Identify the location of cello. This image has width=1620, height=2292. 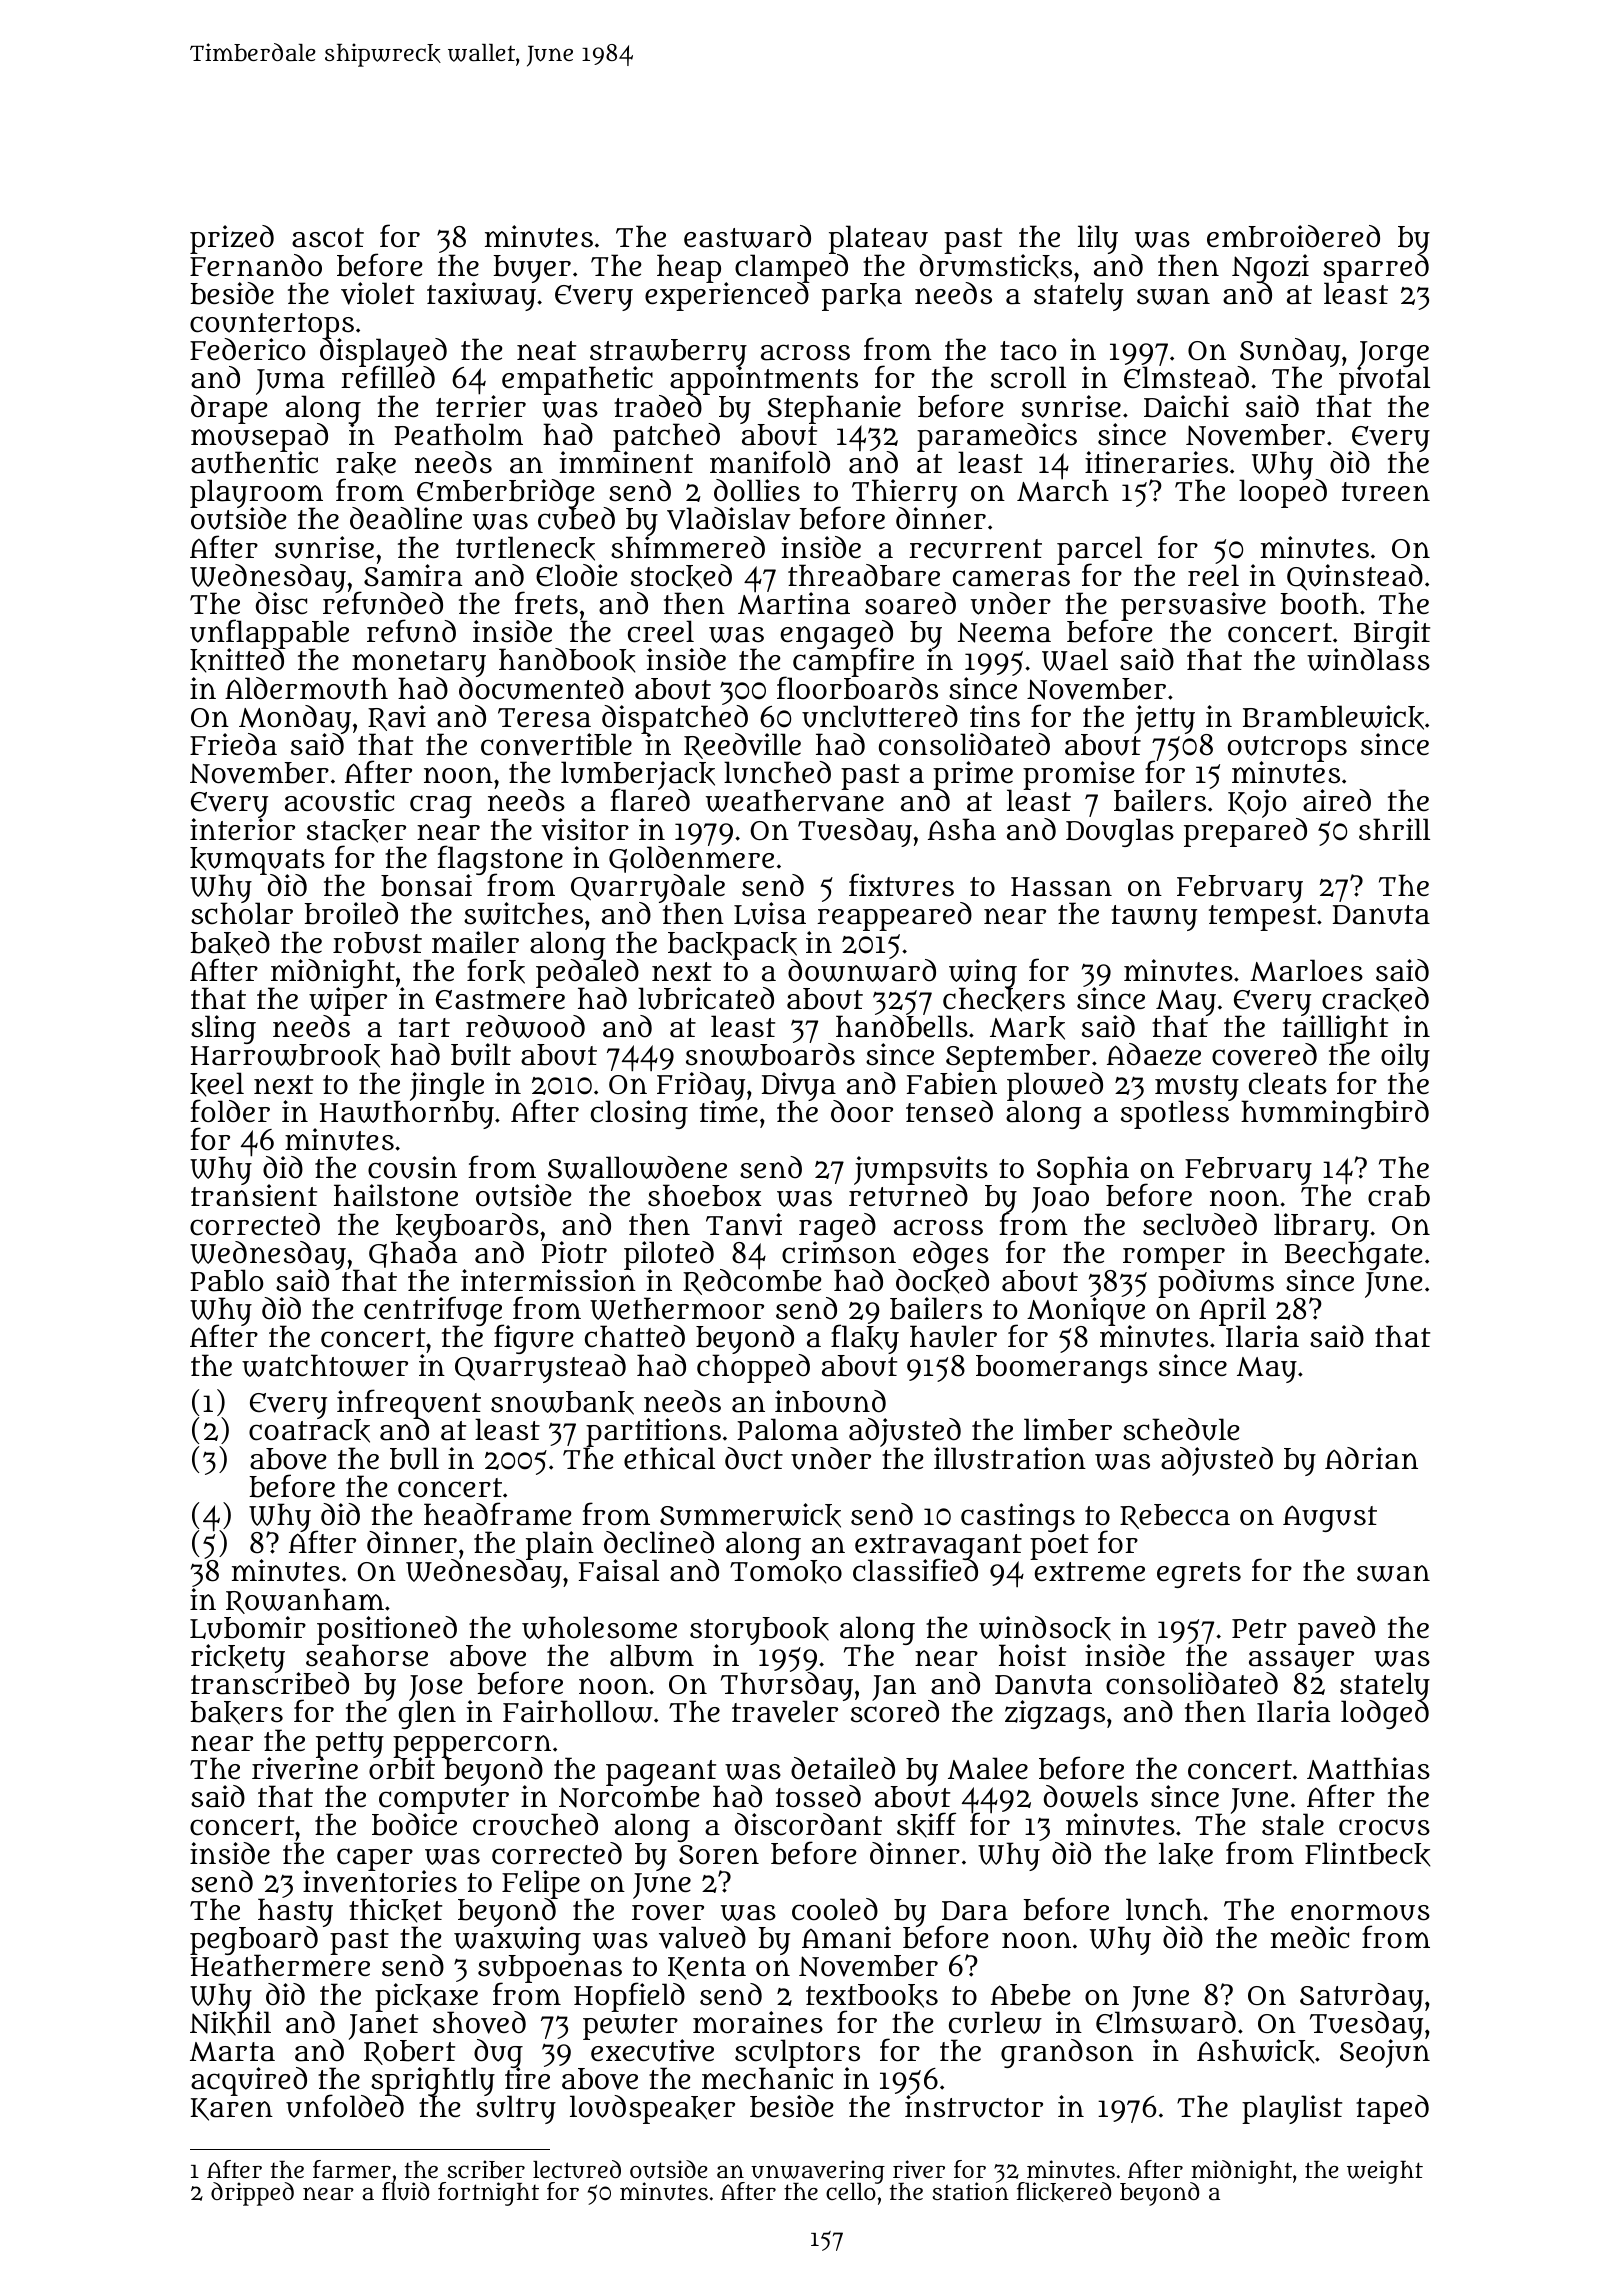
(851, 2192).
